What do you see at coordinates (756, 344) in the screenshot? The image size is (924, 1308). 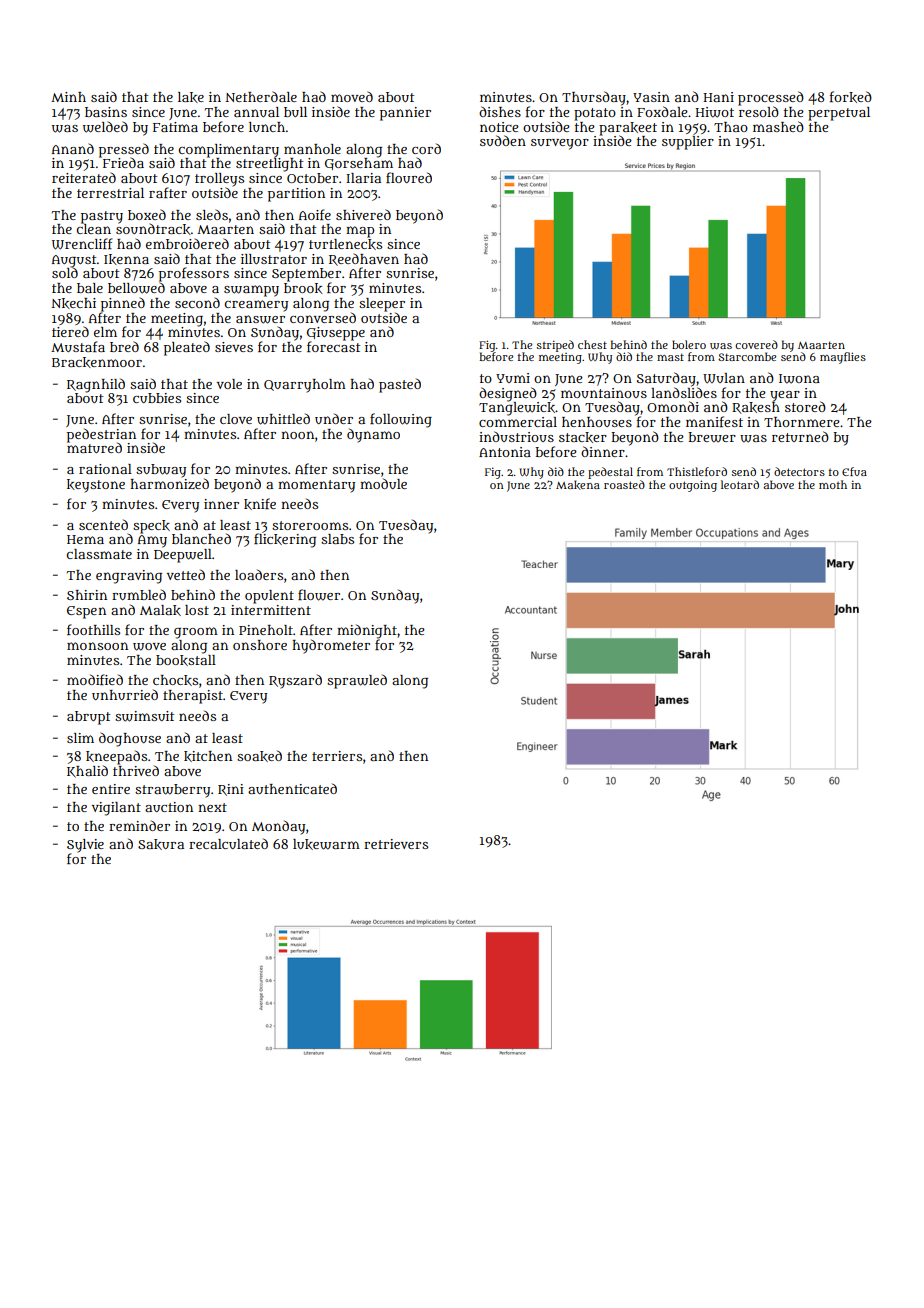 I see `covered` at bounding box center [756, 344].
